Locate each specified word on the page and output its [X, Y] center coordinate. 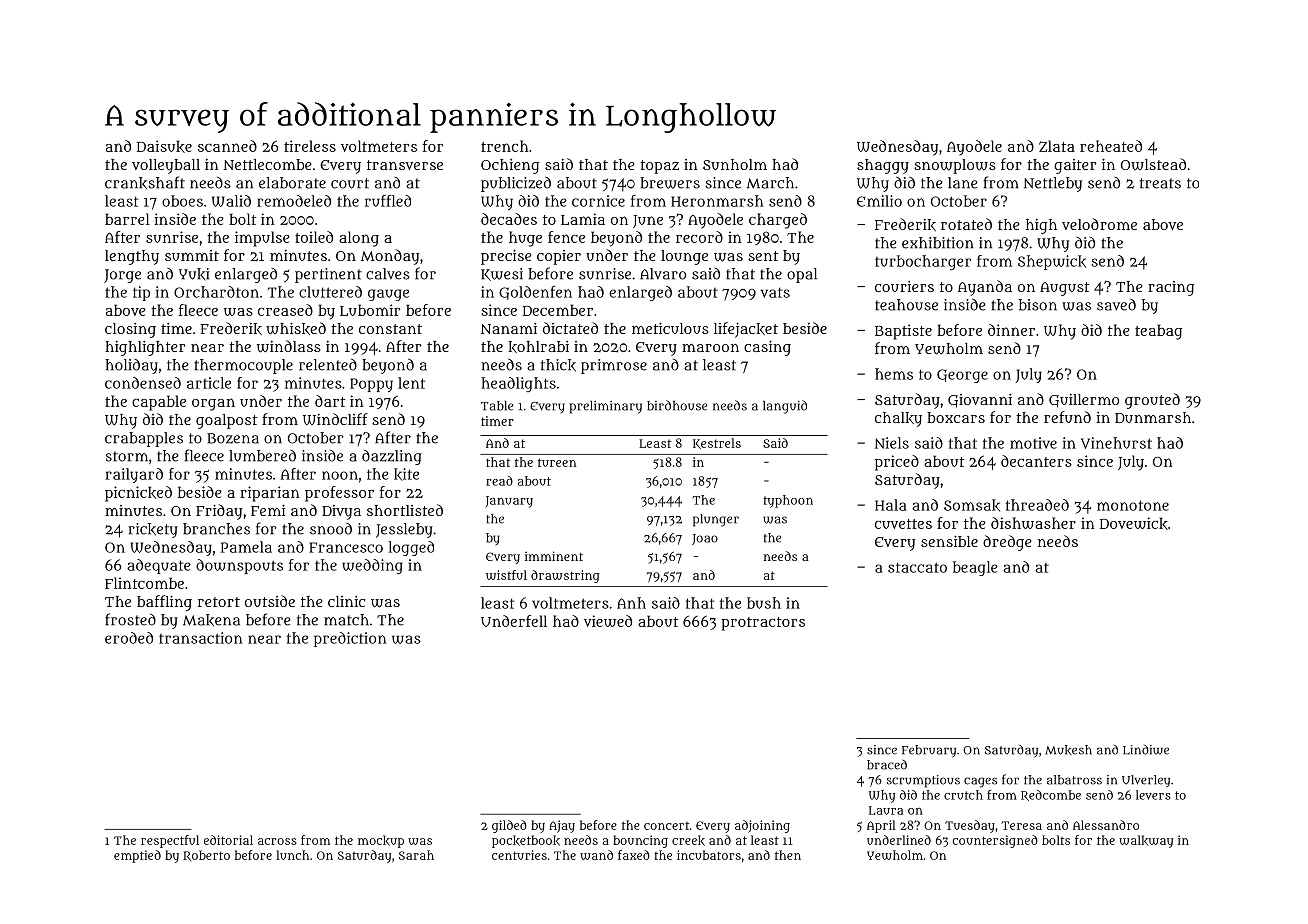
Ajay [562, 826]
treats [1160, 183]
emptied [137, 856]
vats [775, 292]
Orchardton [216, 292]
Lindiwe [1146, 750]
